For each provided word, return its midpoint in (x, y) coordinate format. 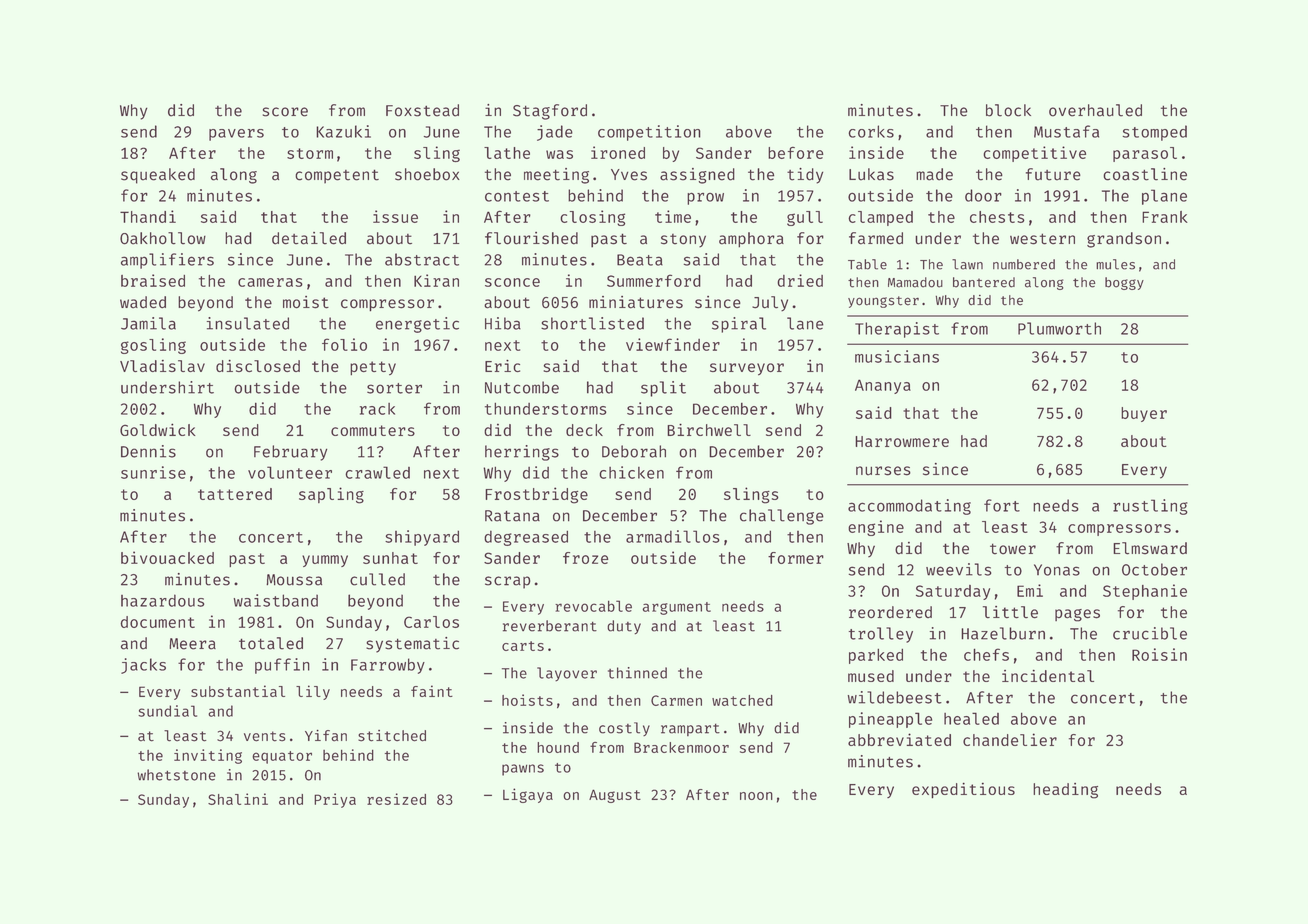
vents (265, 736)
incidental (1048, 676)
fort (1002, 505)
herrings (522, 453)
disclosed (258, 366)
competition (649, 133)
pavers (236, 135)
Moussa (294, 580)
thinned (637, 673)
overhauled (1095, 110)
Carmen (676, 700)
